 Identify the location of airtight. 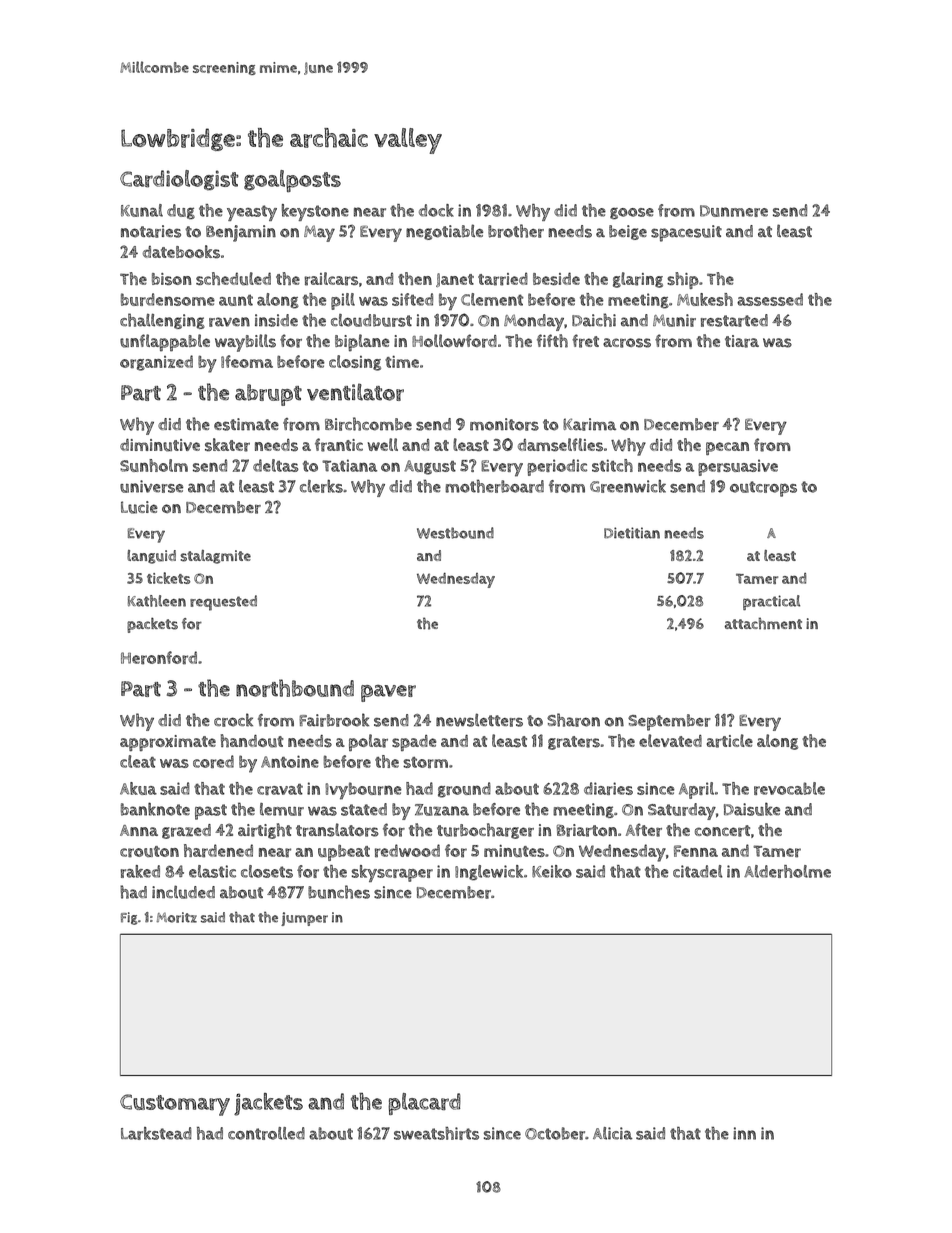
(265, 831).
